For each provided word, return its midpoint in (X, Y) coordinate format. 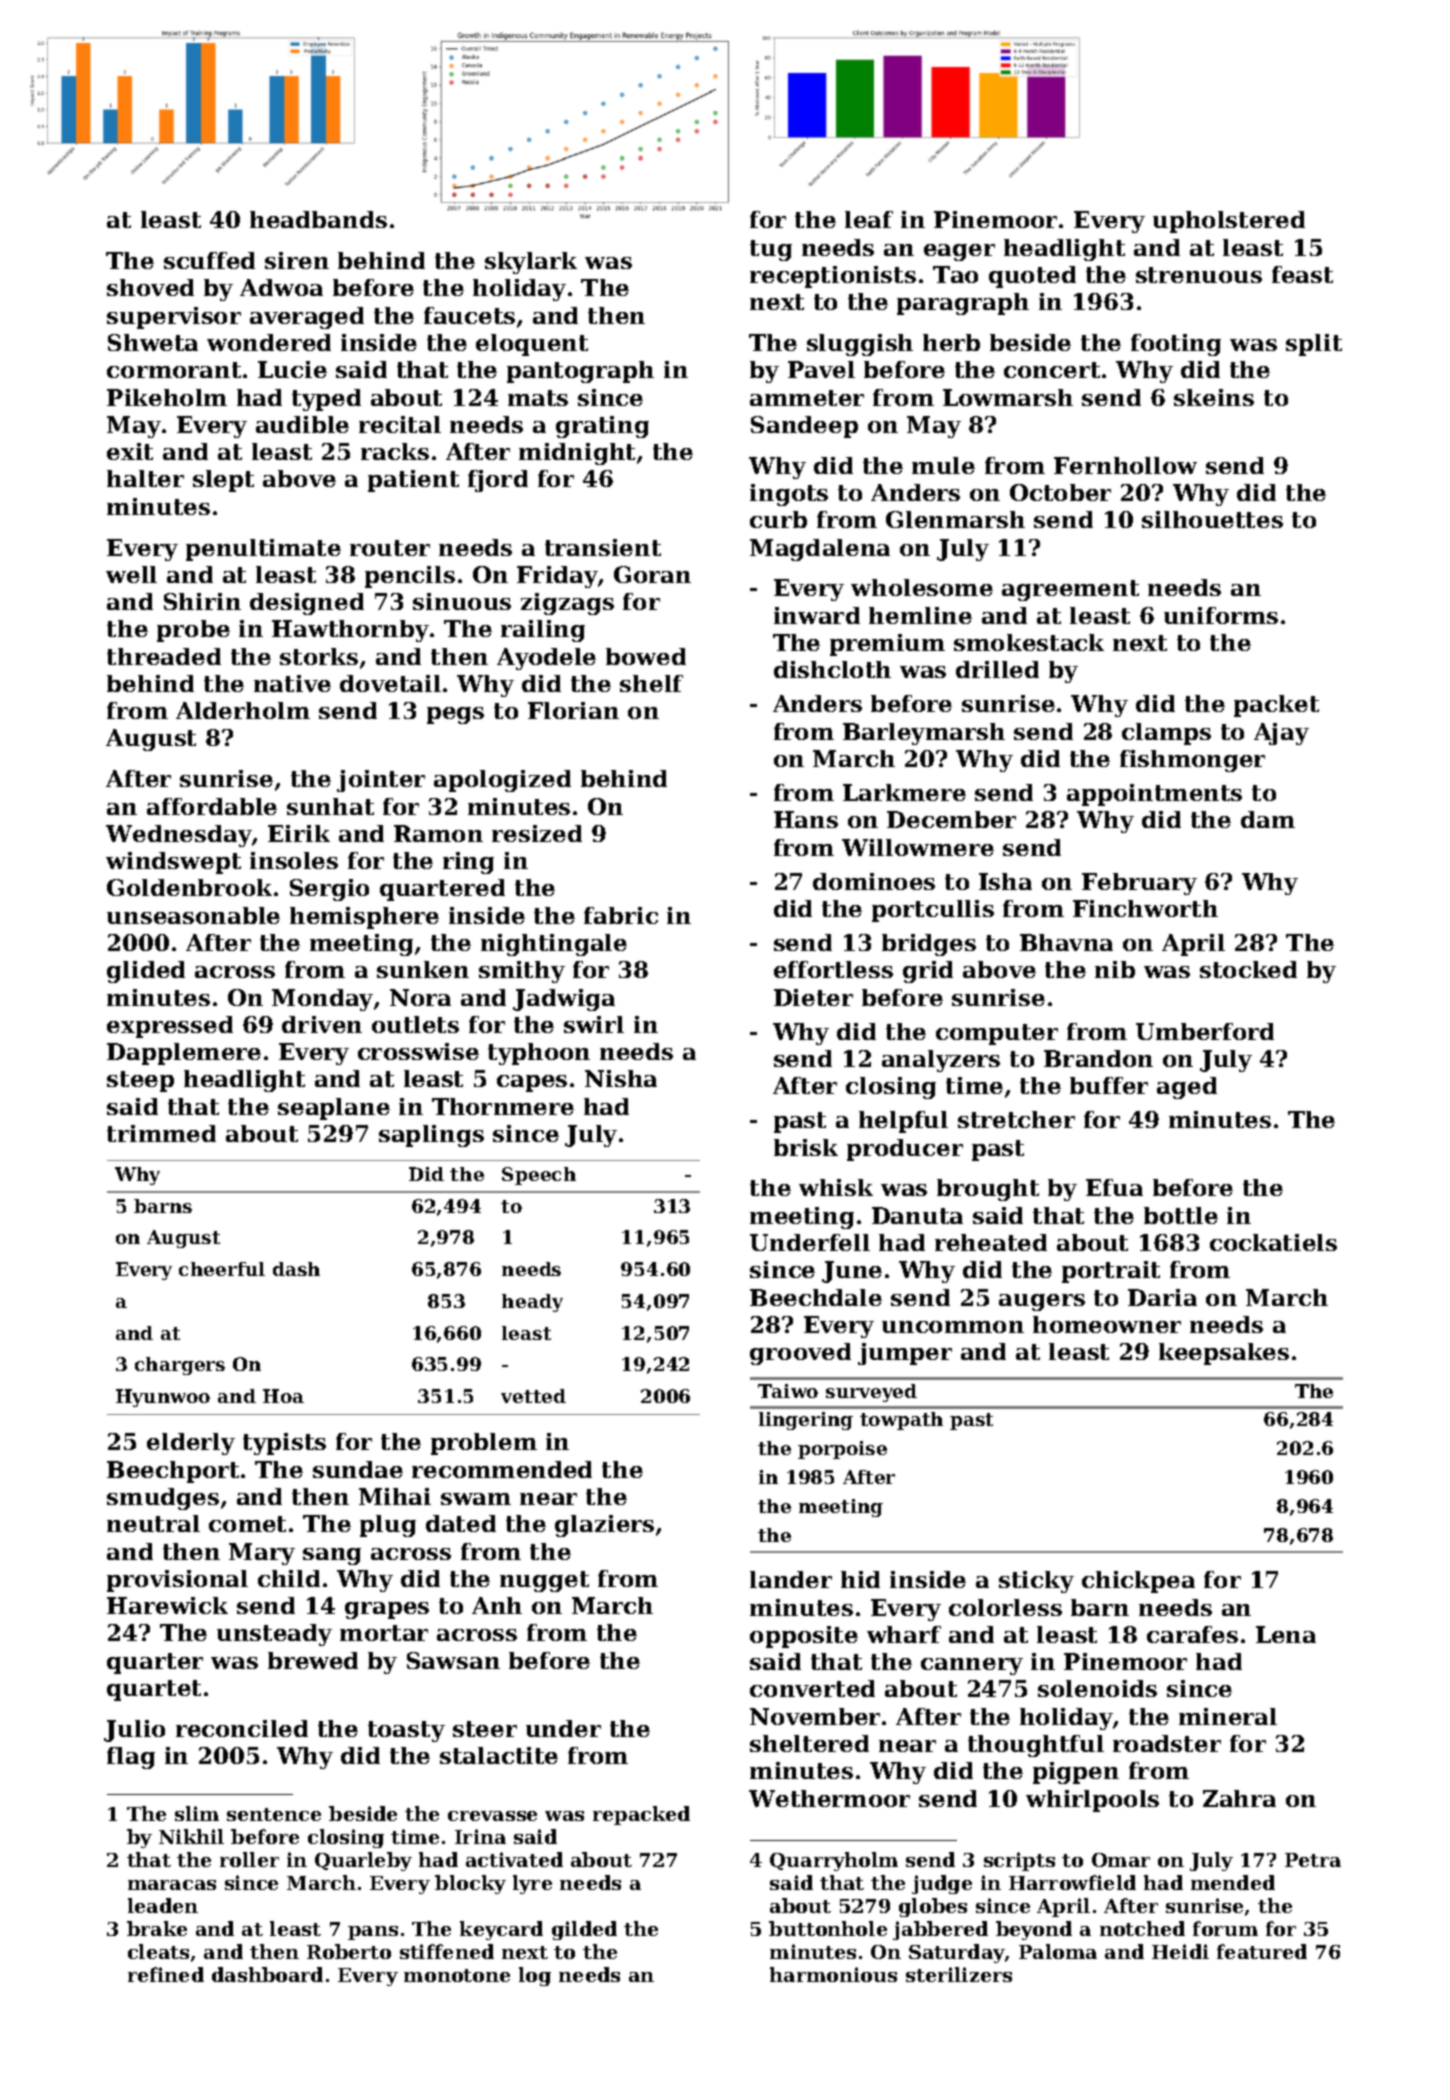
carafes (1192, 1634)
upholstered (1229, 222)
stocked (1248, 969)
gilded (584, 1930)
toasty (406, 1731)
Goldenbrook (189, 887)
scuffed (209, 260)
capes (532, 1083)
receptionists (833, 277)
